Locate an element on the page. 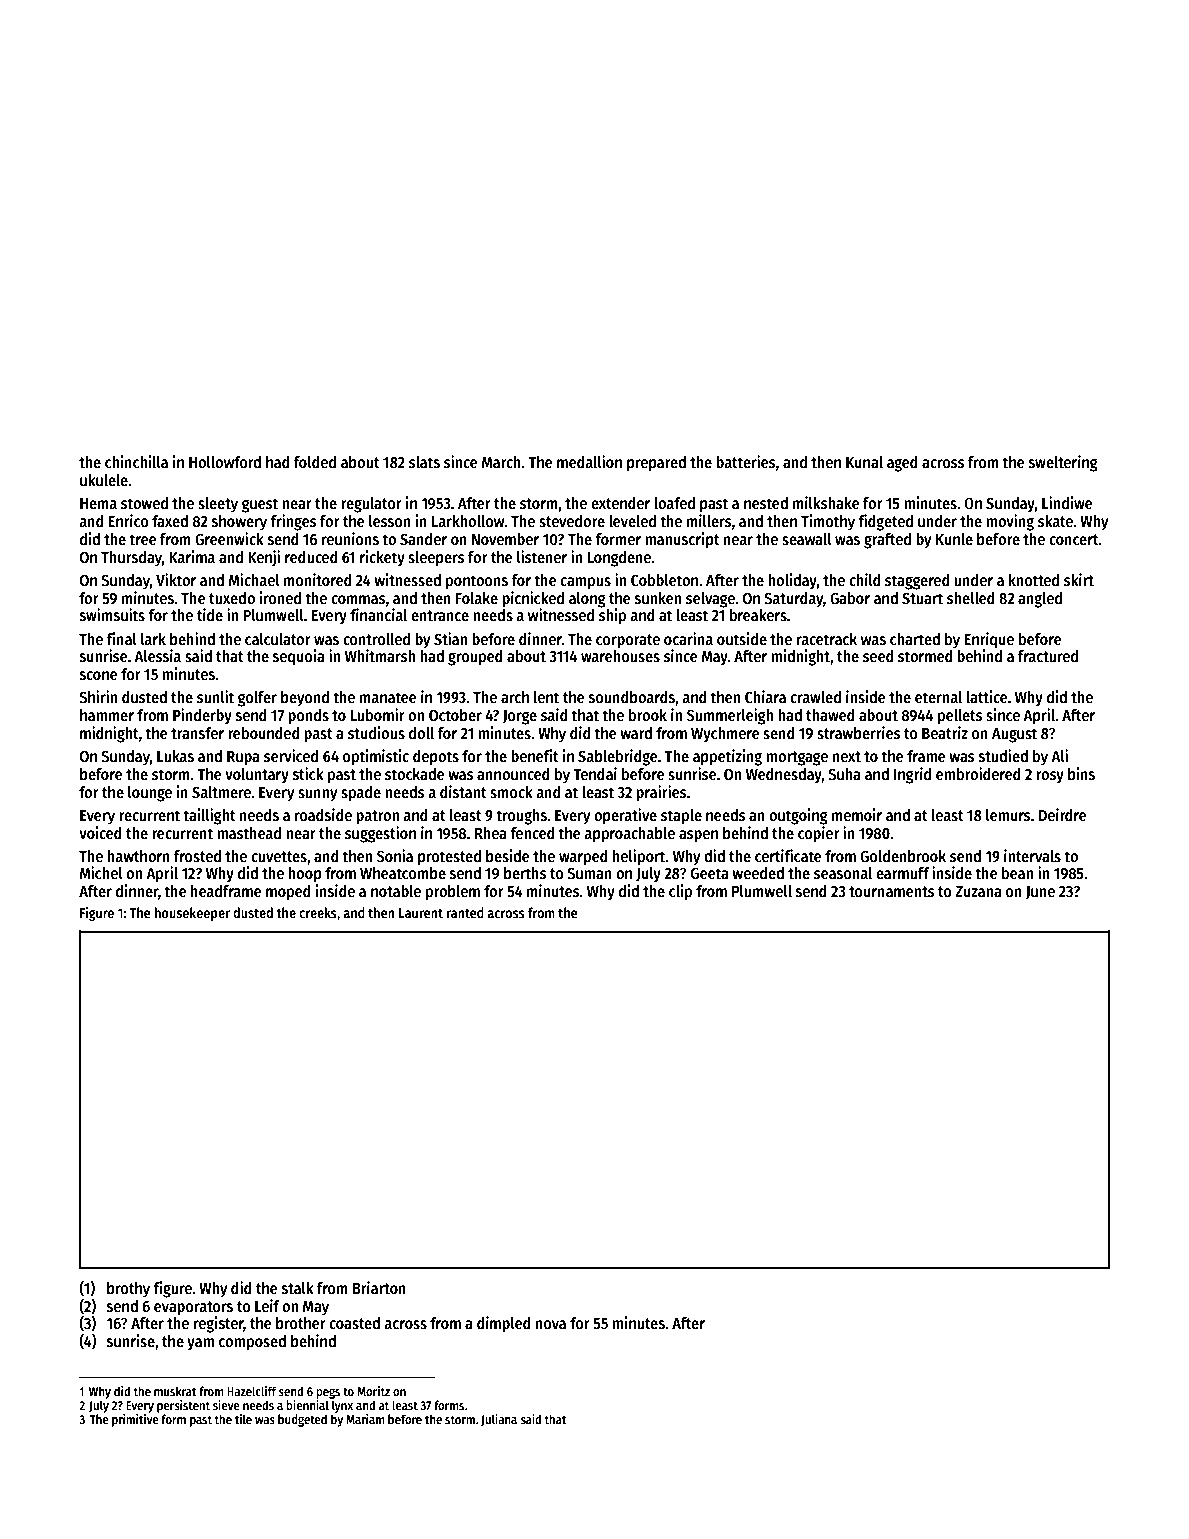 The height and width of the document is (1539, 1189). campus is located at coordinates (585, 583).
